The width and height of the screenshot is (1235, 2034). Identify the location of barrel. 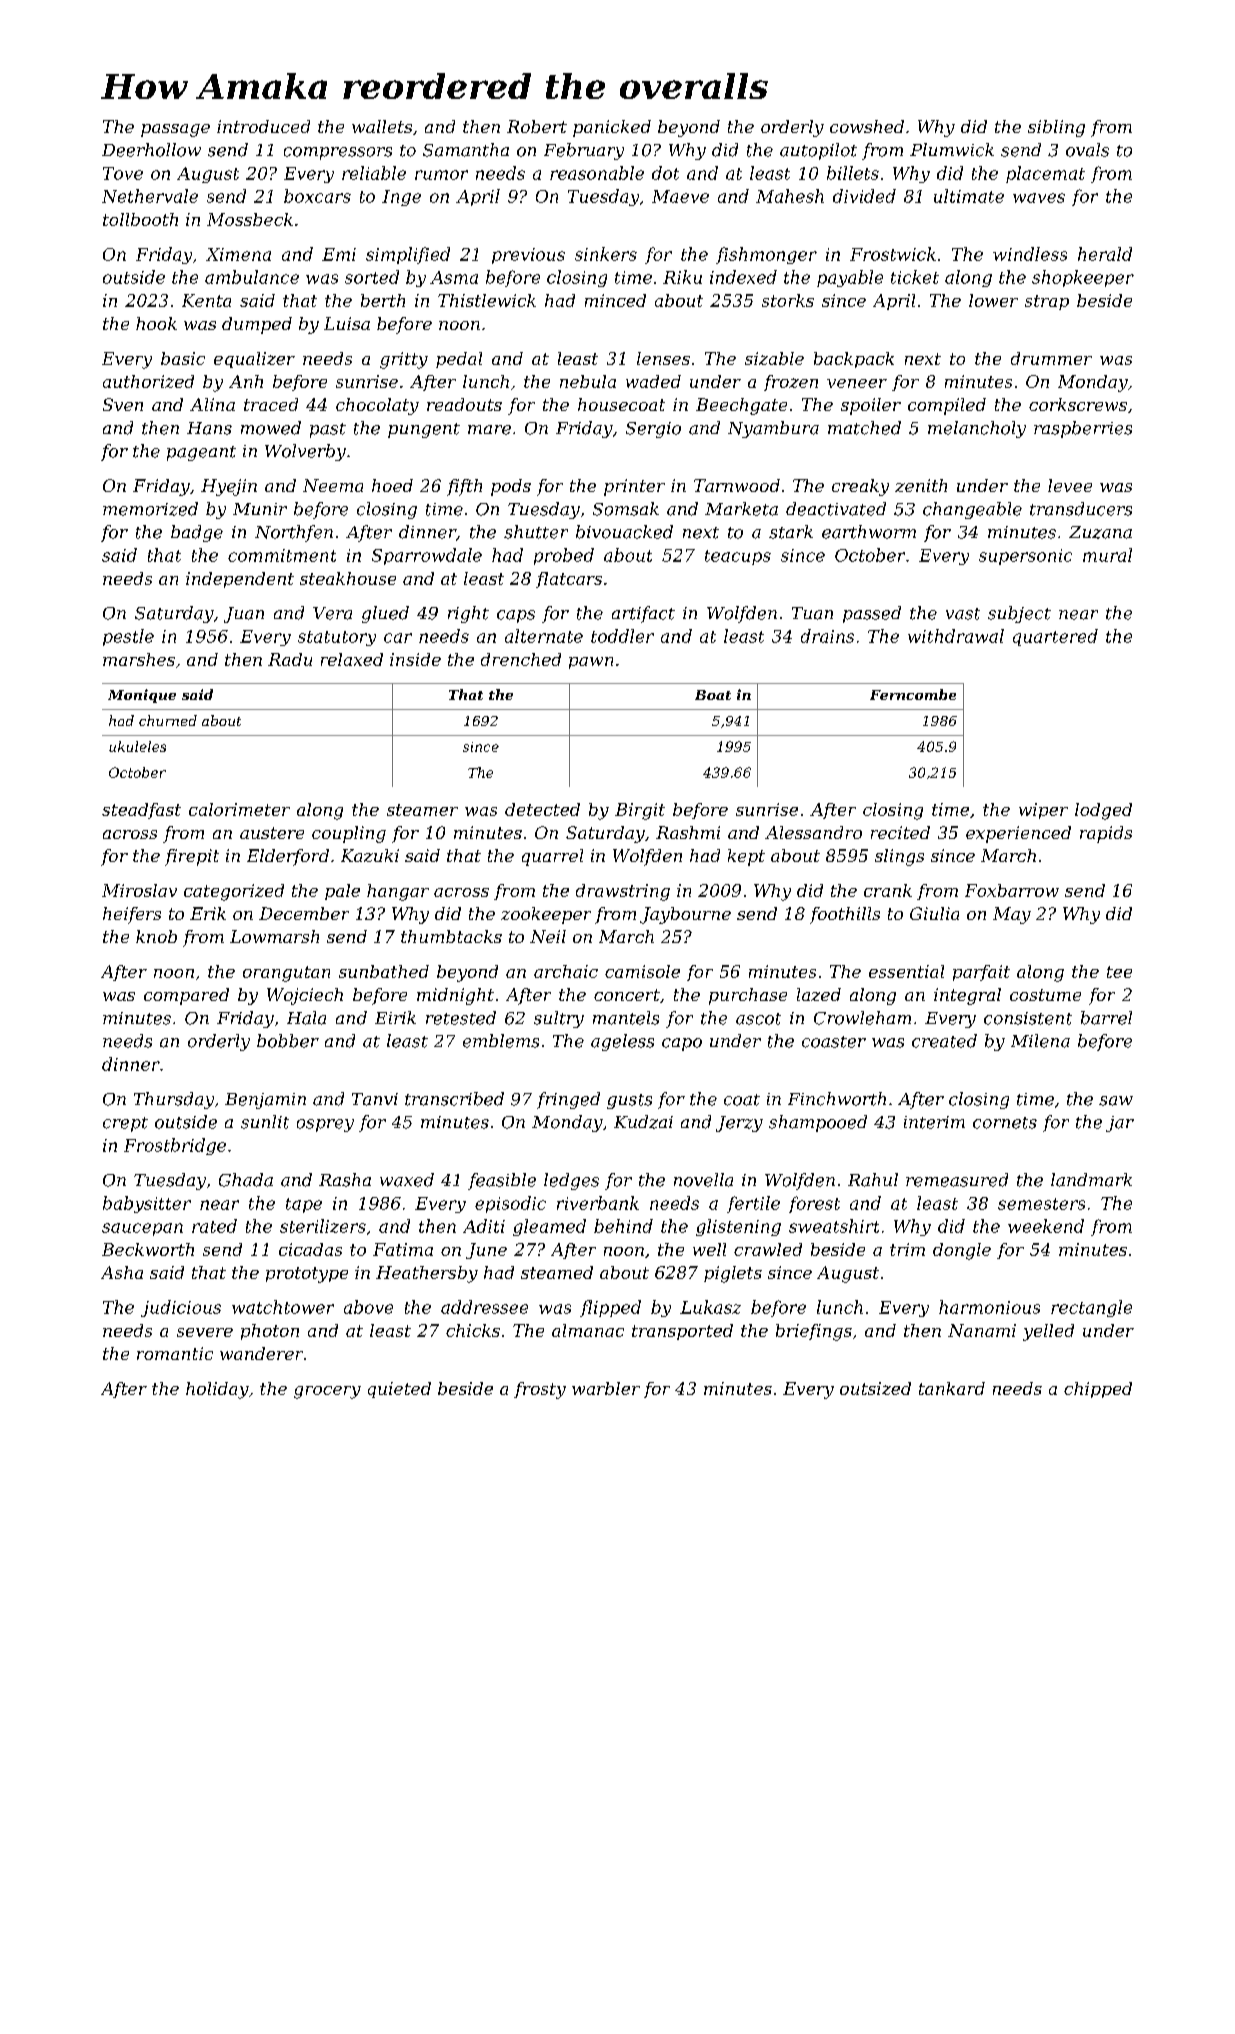
(1106, 1018).
